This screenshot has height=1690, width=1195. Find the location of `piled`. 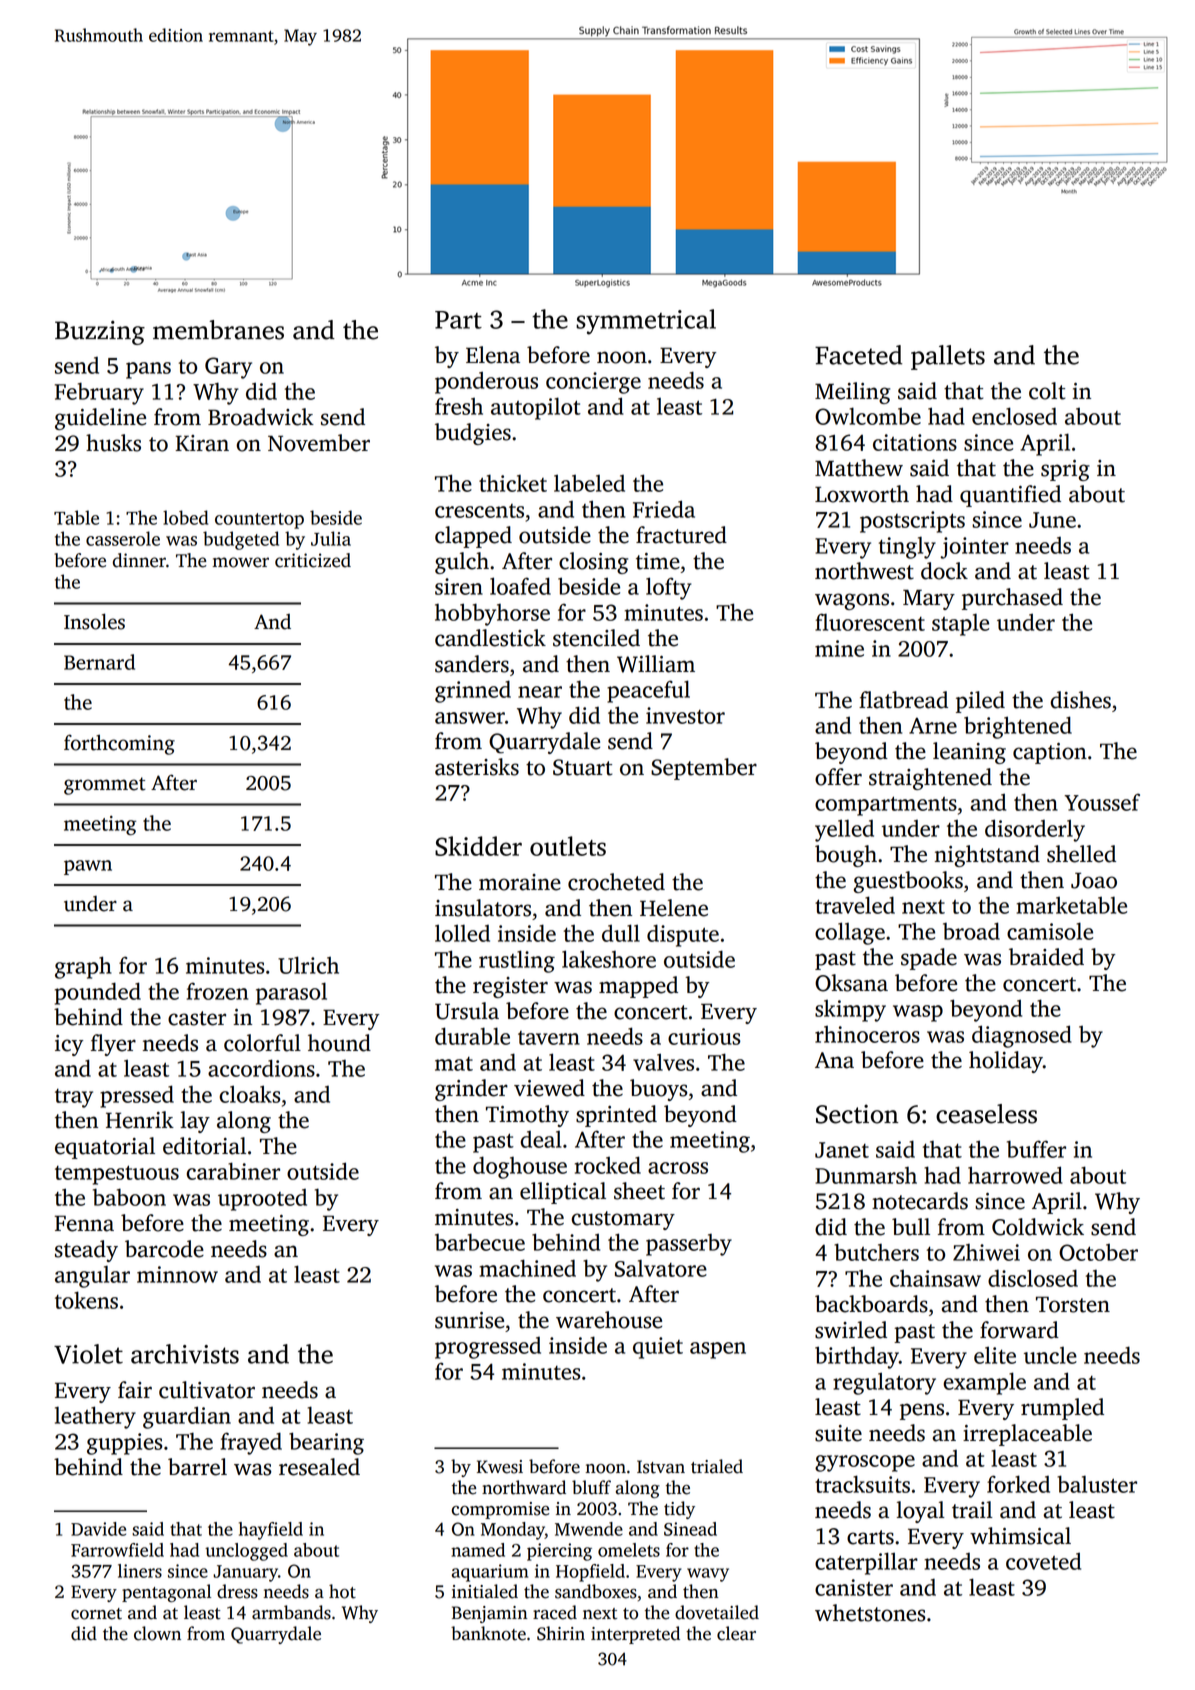

piled is located at coordinates (980, 702).
